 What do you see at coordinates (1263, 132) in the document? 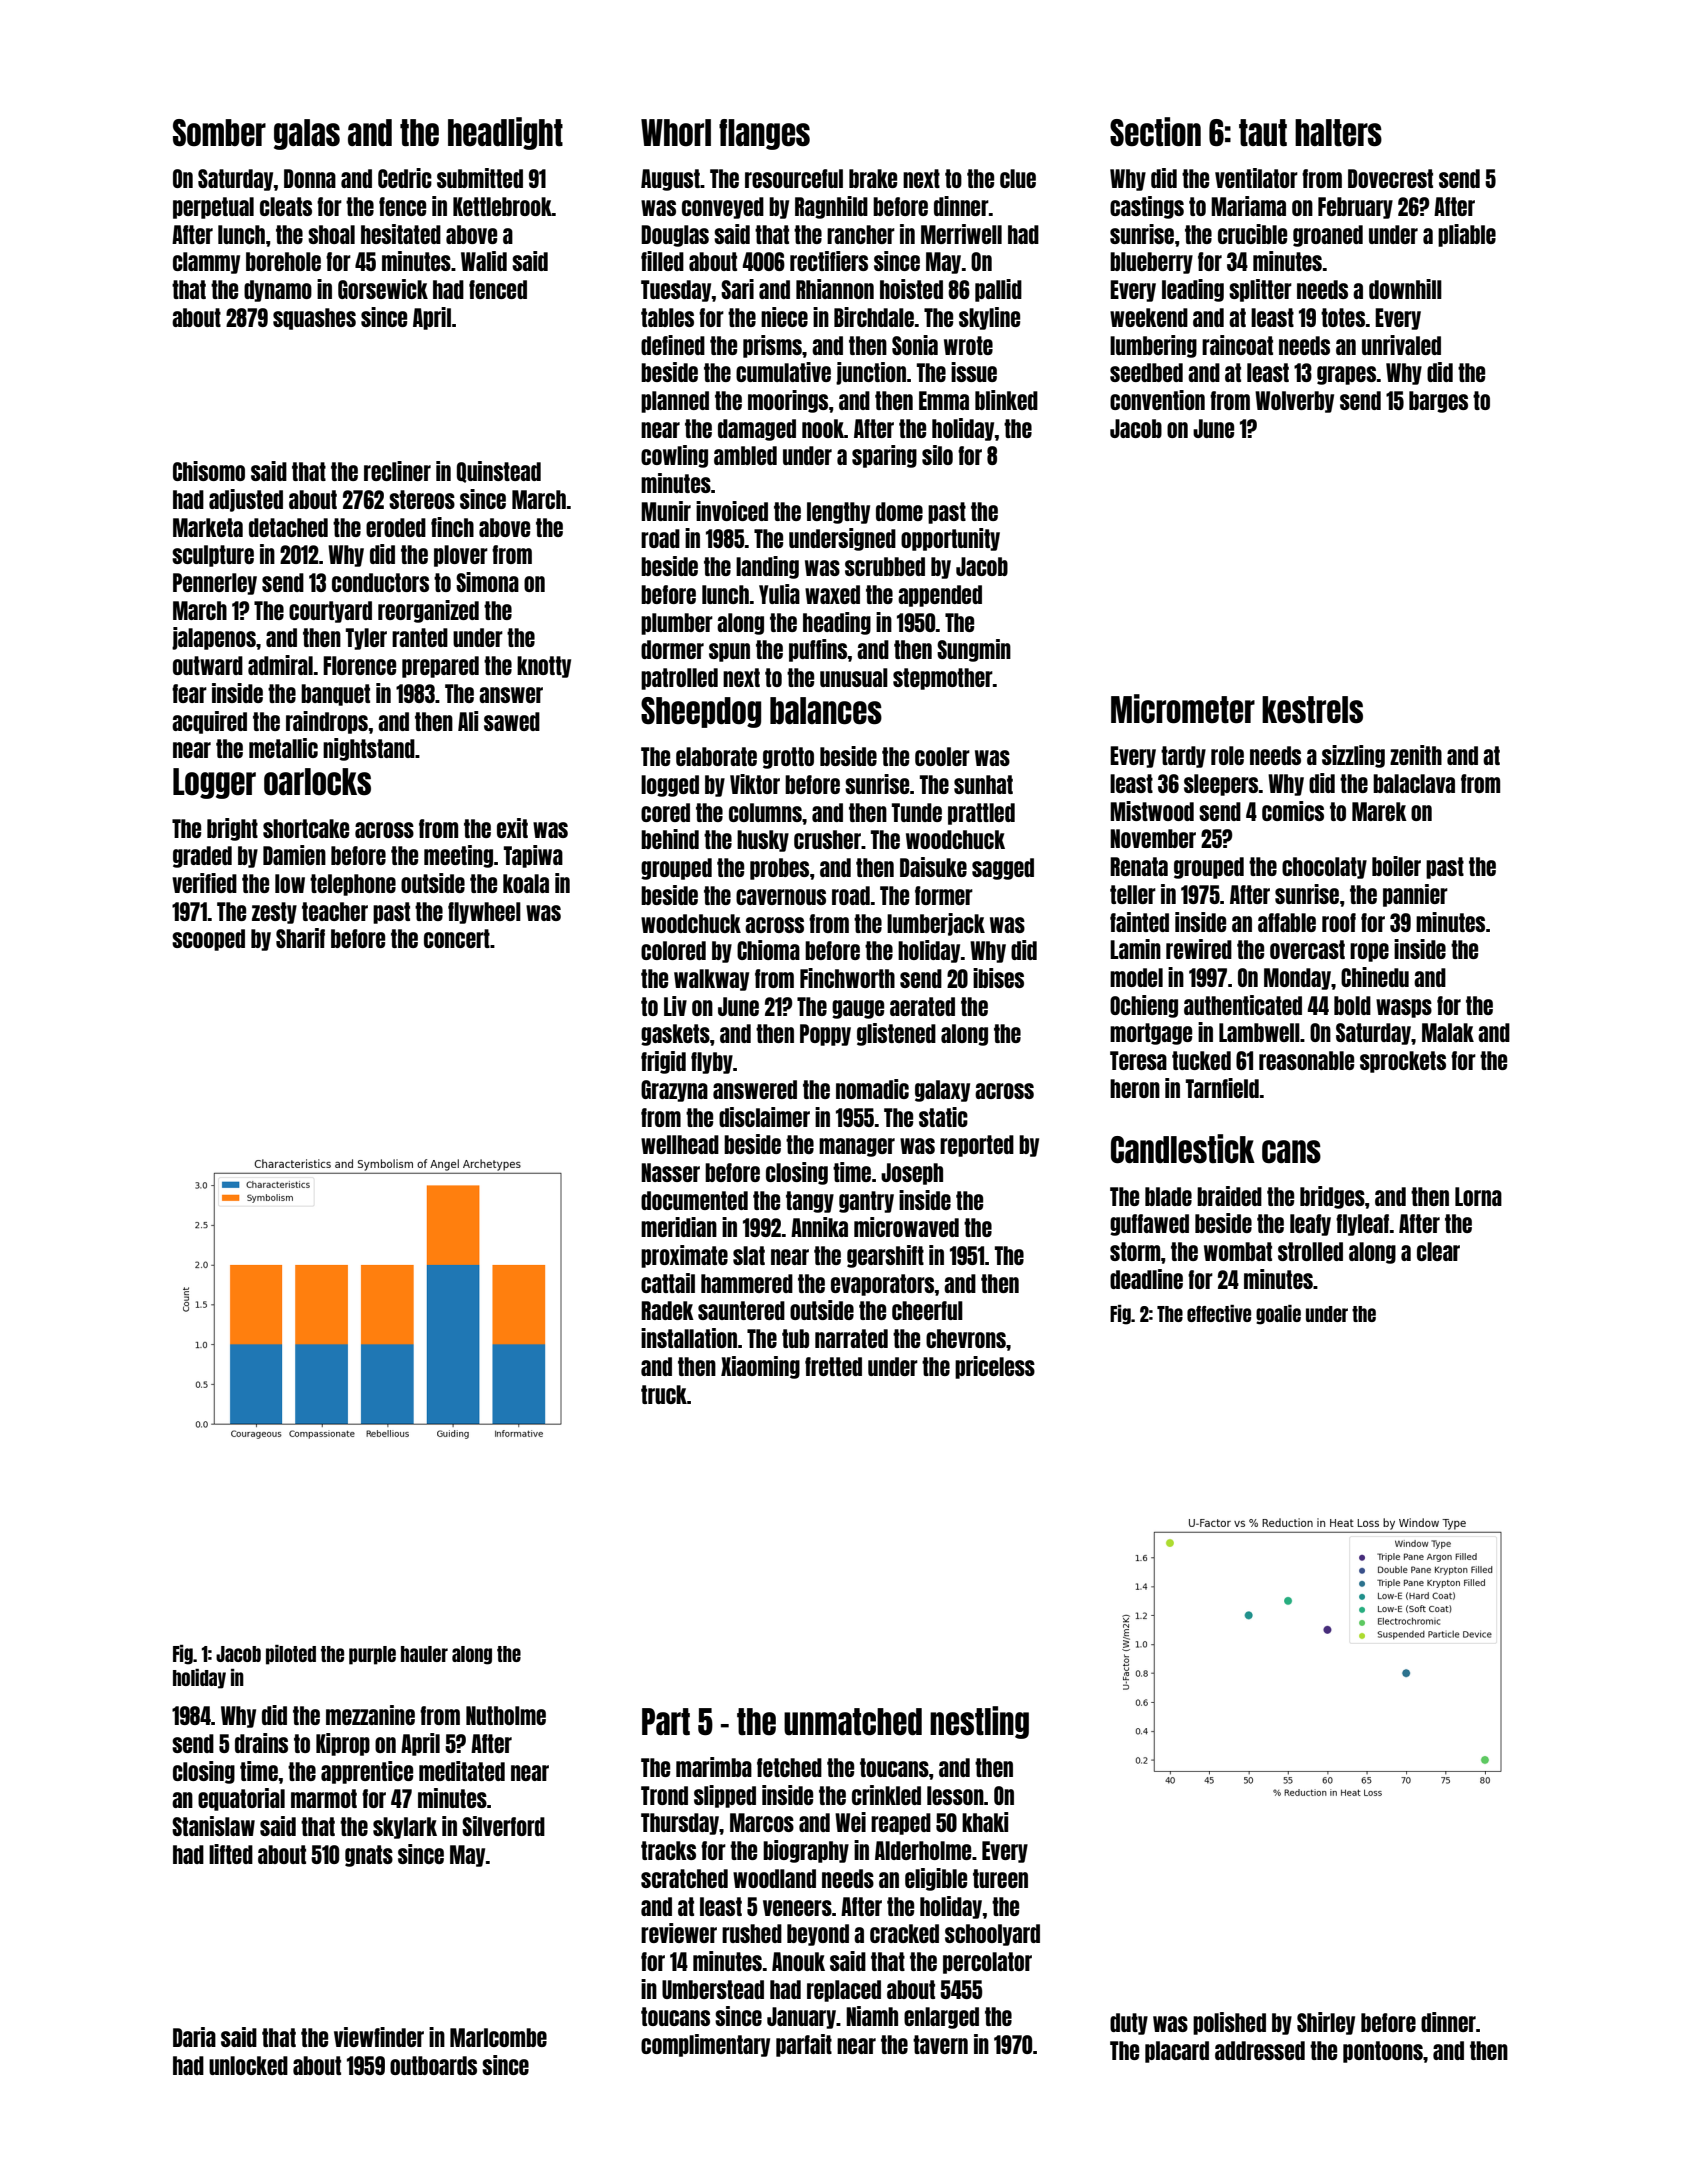
I see `taut` at bounding box center [1263, 132].
